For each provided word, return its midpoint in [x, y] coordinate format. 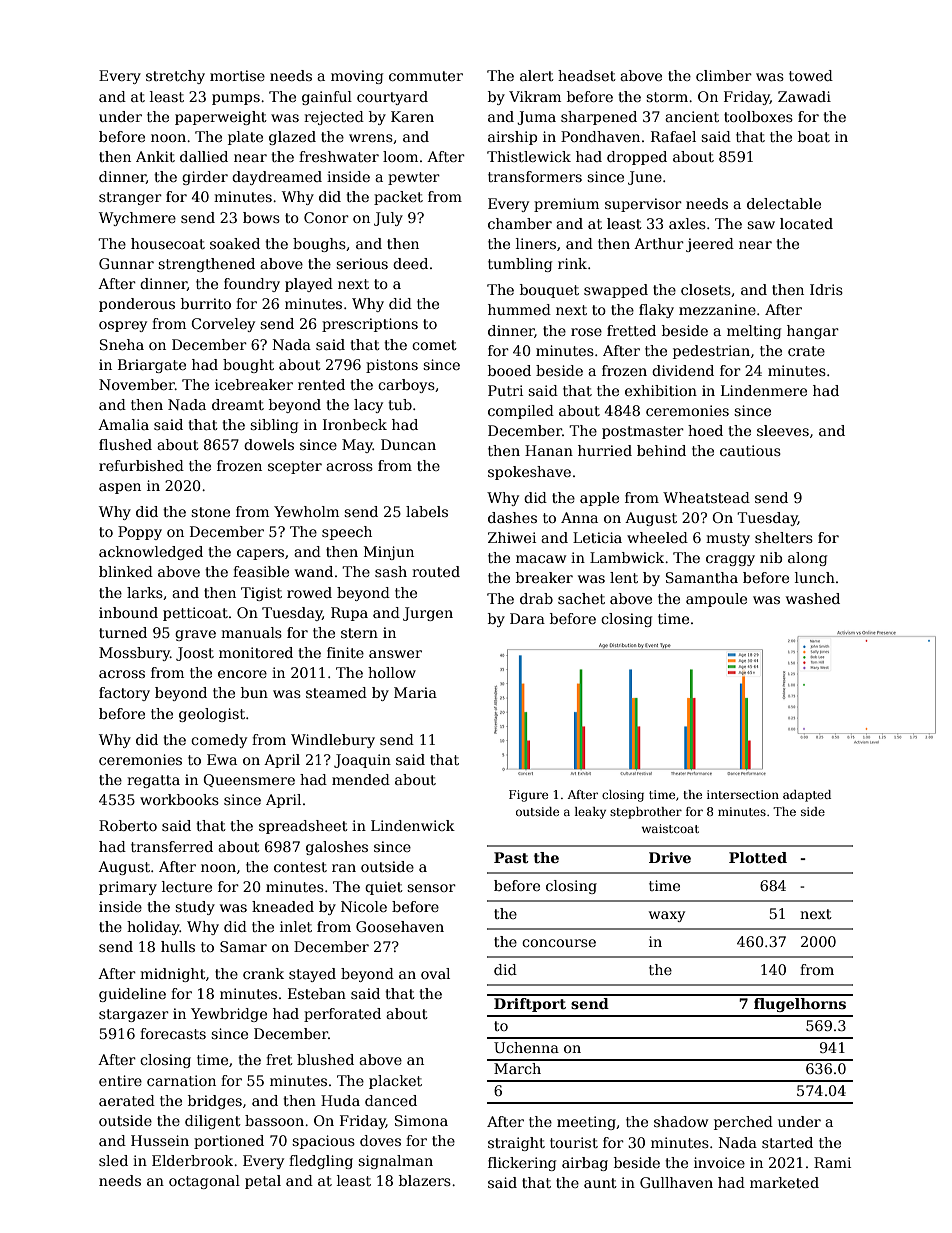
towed [811, 75]
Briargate [152, 366]
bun [254, 692]
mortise [237, 75]
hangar [813, 332]
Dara [527, 618]
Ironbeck [355, 424]
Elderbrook [192, 1160]
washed [813, 598]
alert [537, 75]
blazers [425, 1180]
